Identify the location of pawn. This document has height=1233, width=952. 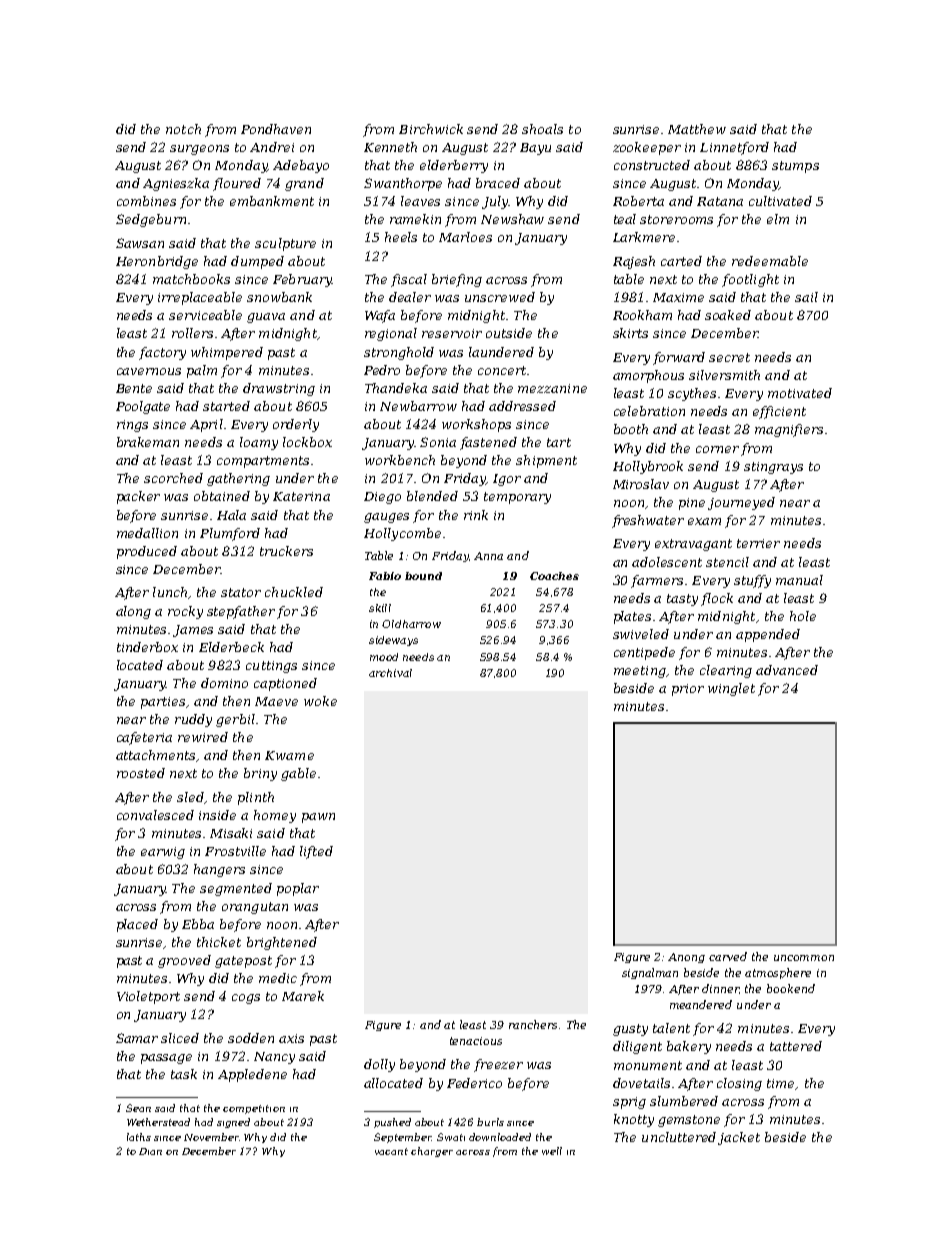
(318, 818).
